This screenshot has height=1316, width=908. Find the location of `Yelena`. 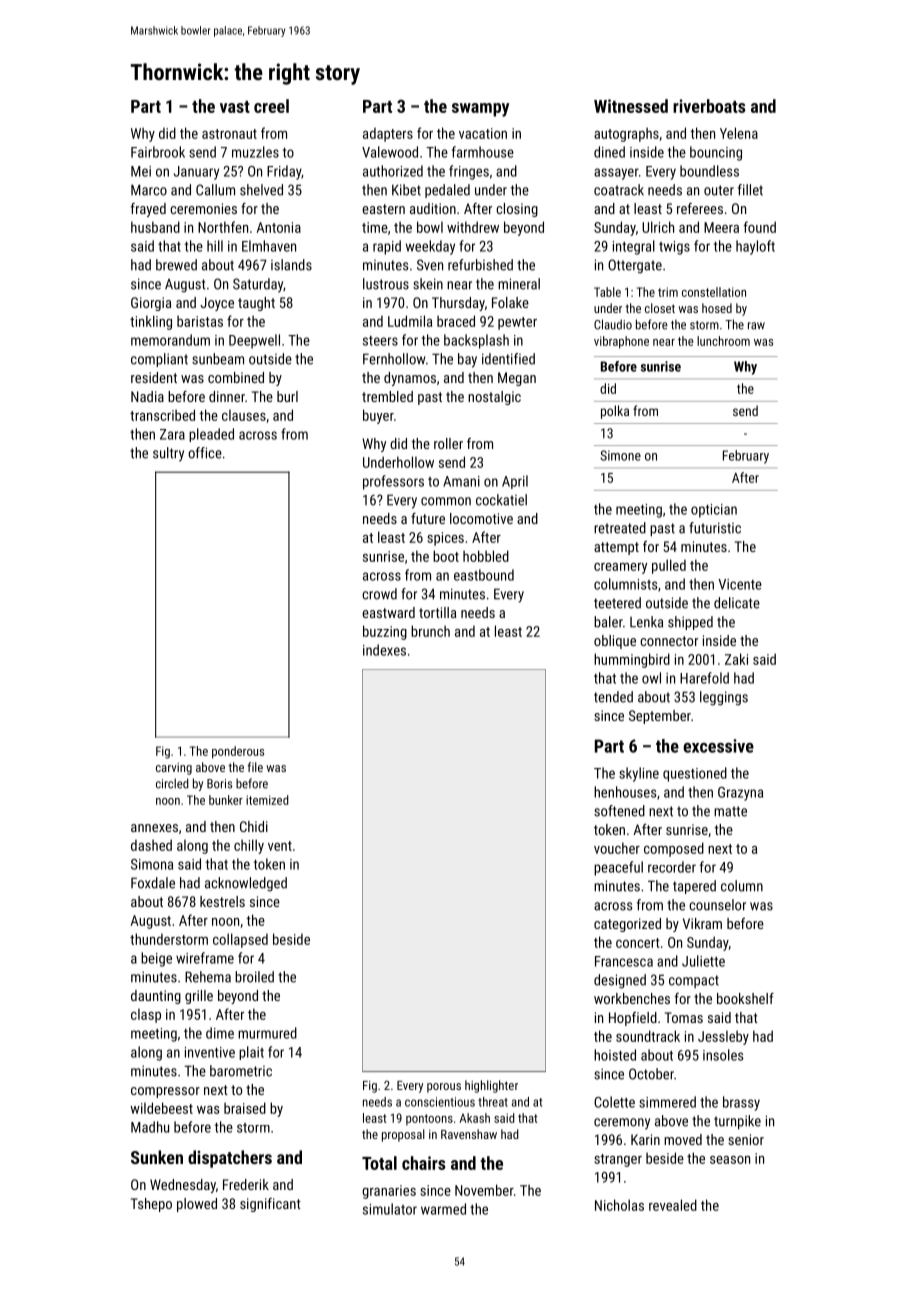

Yelena is located at coordinates (739, 133).
